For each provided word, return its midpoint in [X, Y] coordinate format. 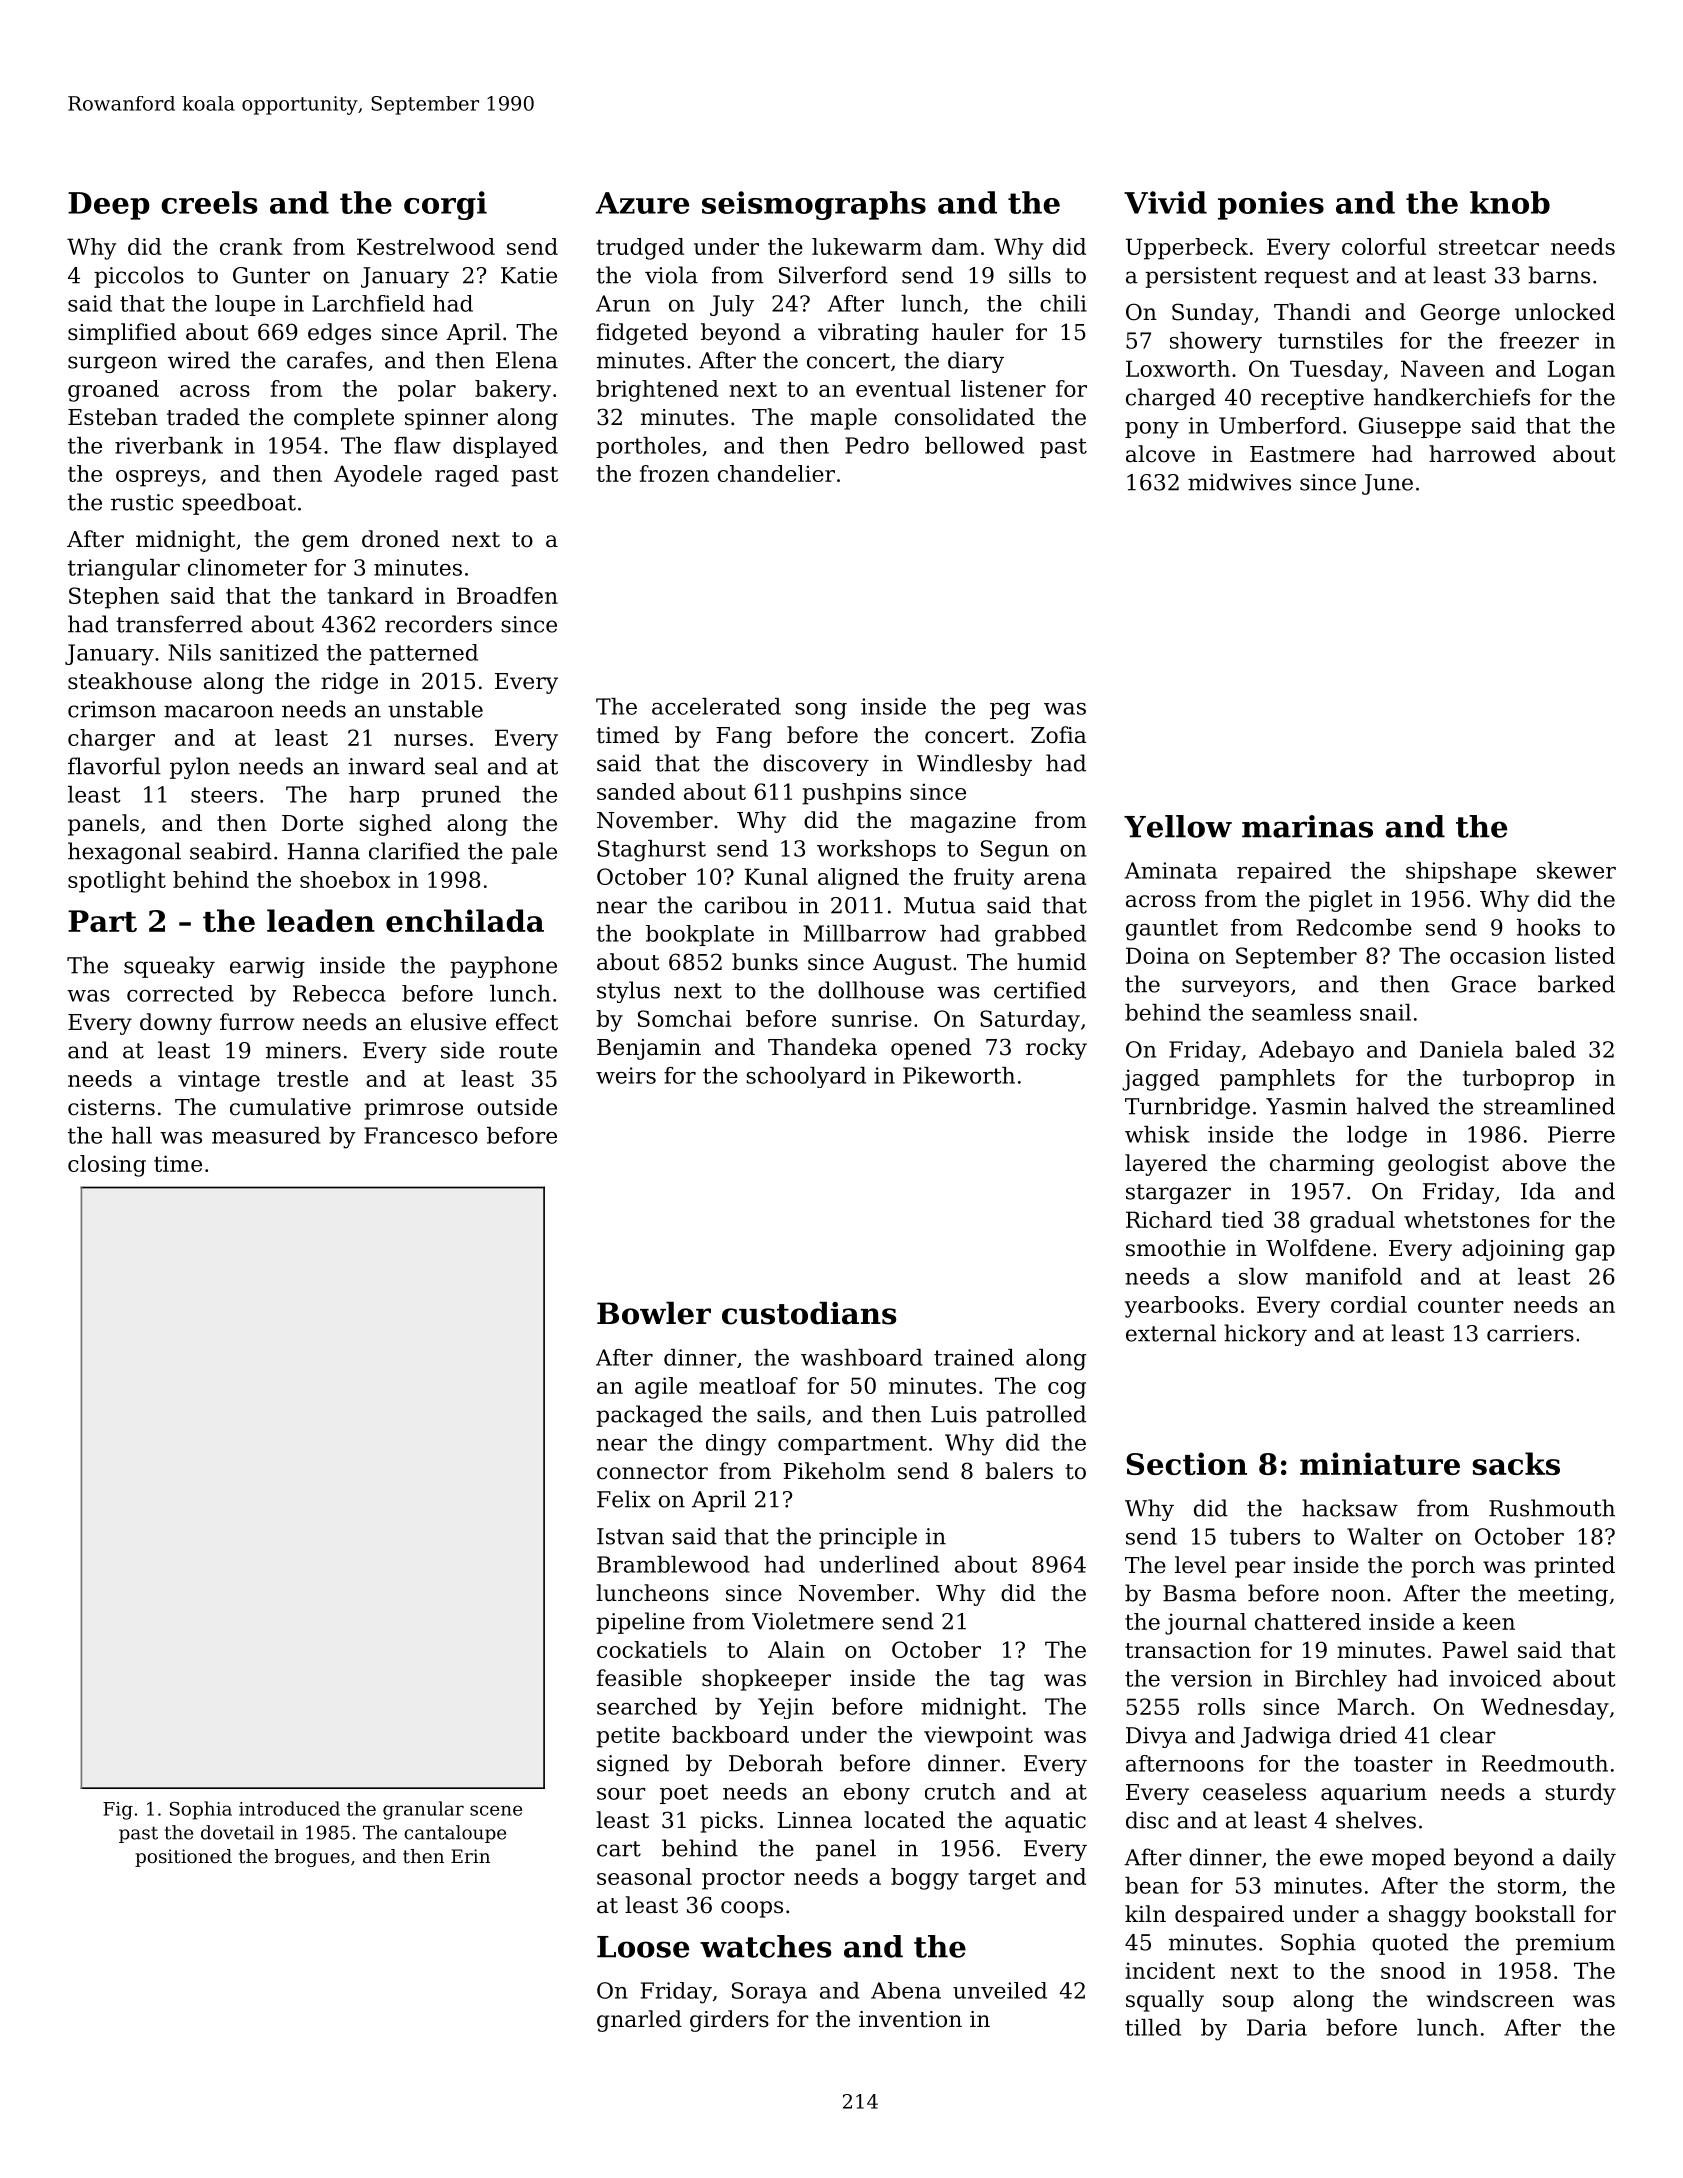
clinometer [247, 567]
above [1534, 1163]
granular [423, 1810]
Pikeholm [834, 1471]
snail [1385, 1012]
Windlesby [974, 765]
